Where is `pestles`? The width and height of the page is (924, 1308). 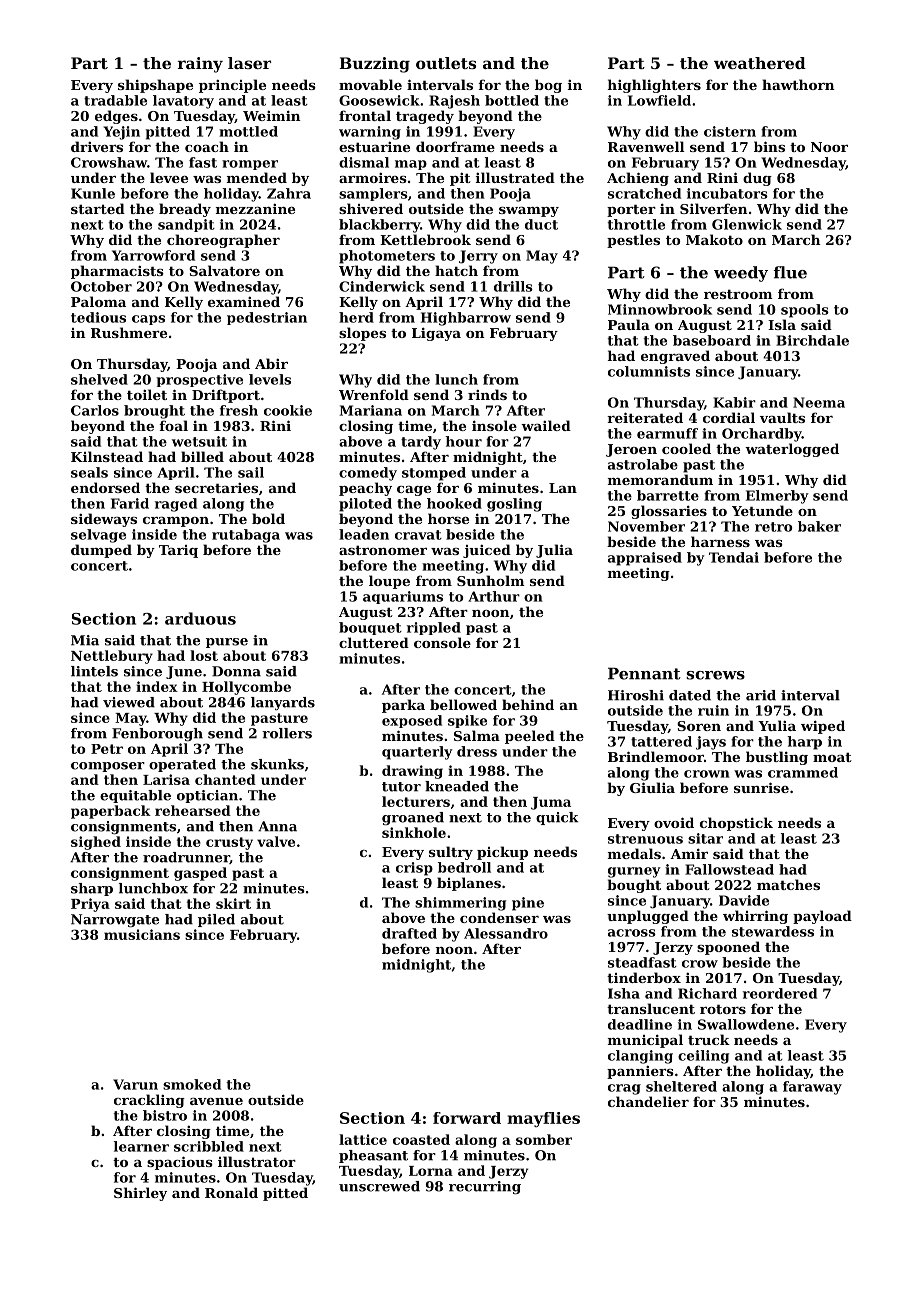 pestles is located at coordinates (633, 241).
